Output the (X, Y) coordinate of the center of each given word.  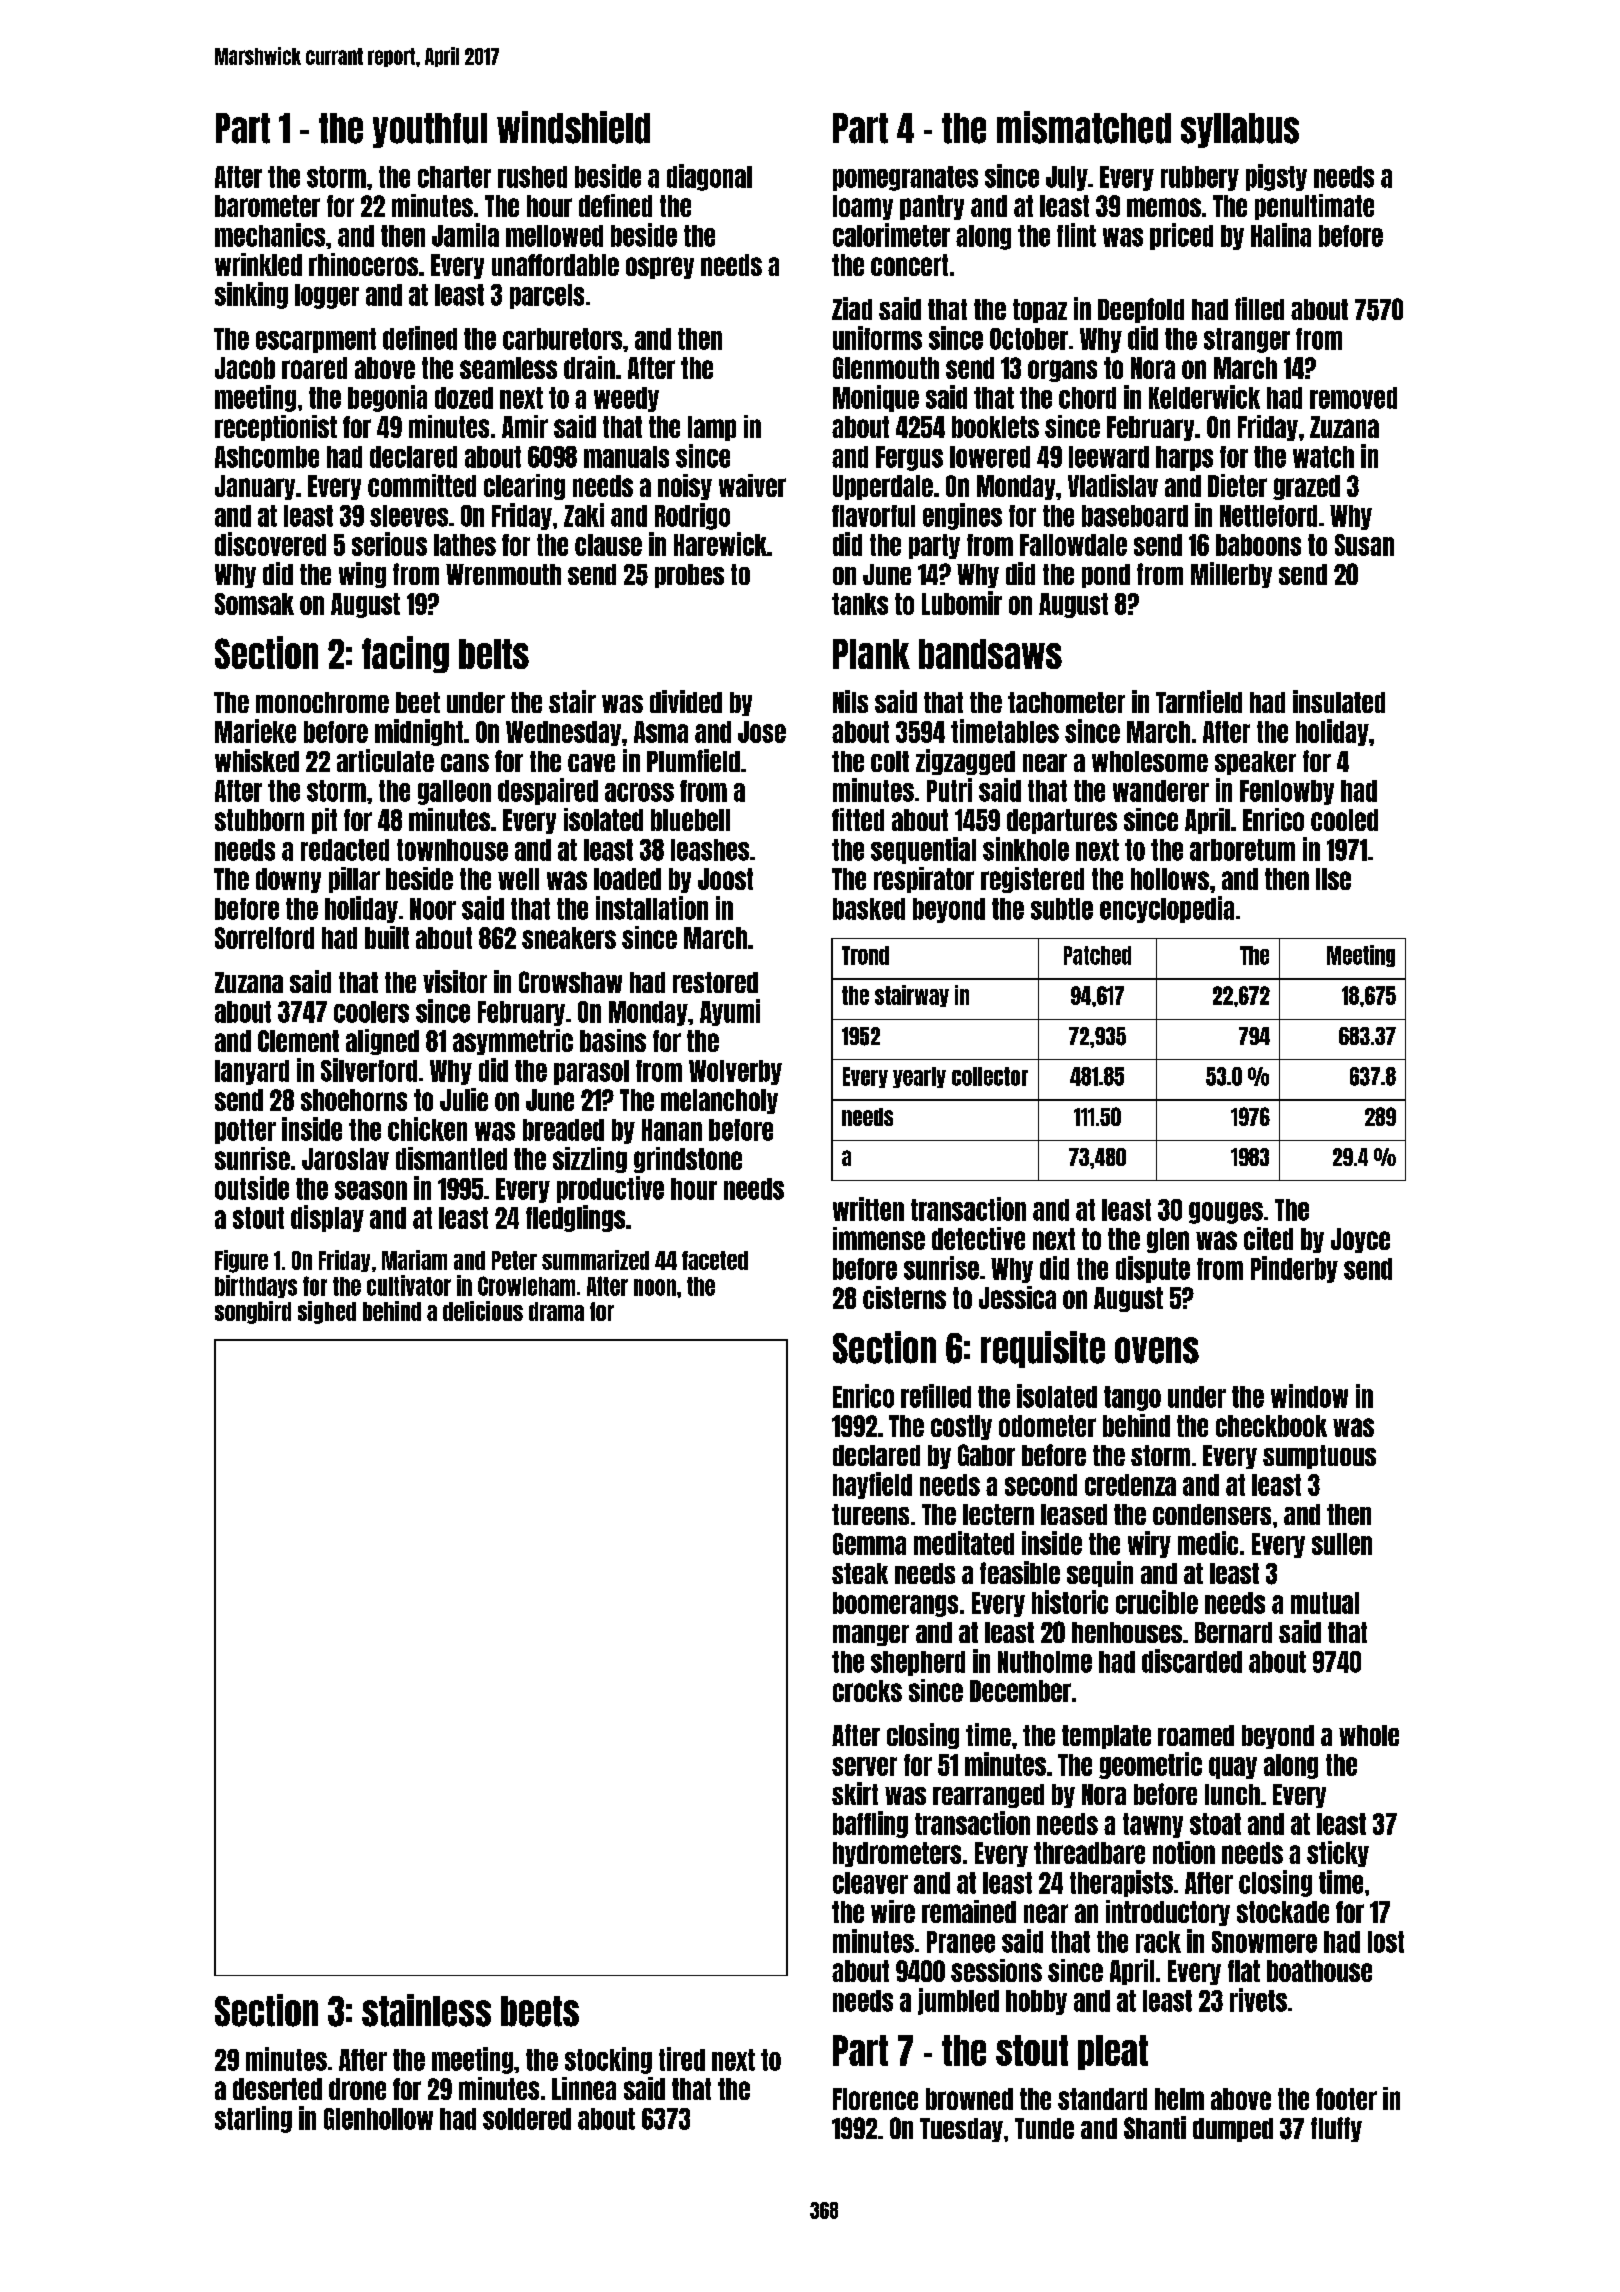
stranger (1247, 340)
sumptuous (1319, 1457)
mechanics (270, 235)
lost (1386, 1942)
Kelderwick (1204, 397)
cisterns (904, 1297)
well (518, 879)
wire (893, 1911)
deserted (277, 2089)
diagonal (709, 177)
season (371, 1190)
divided (686, 701)
